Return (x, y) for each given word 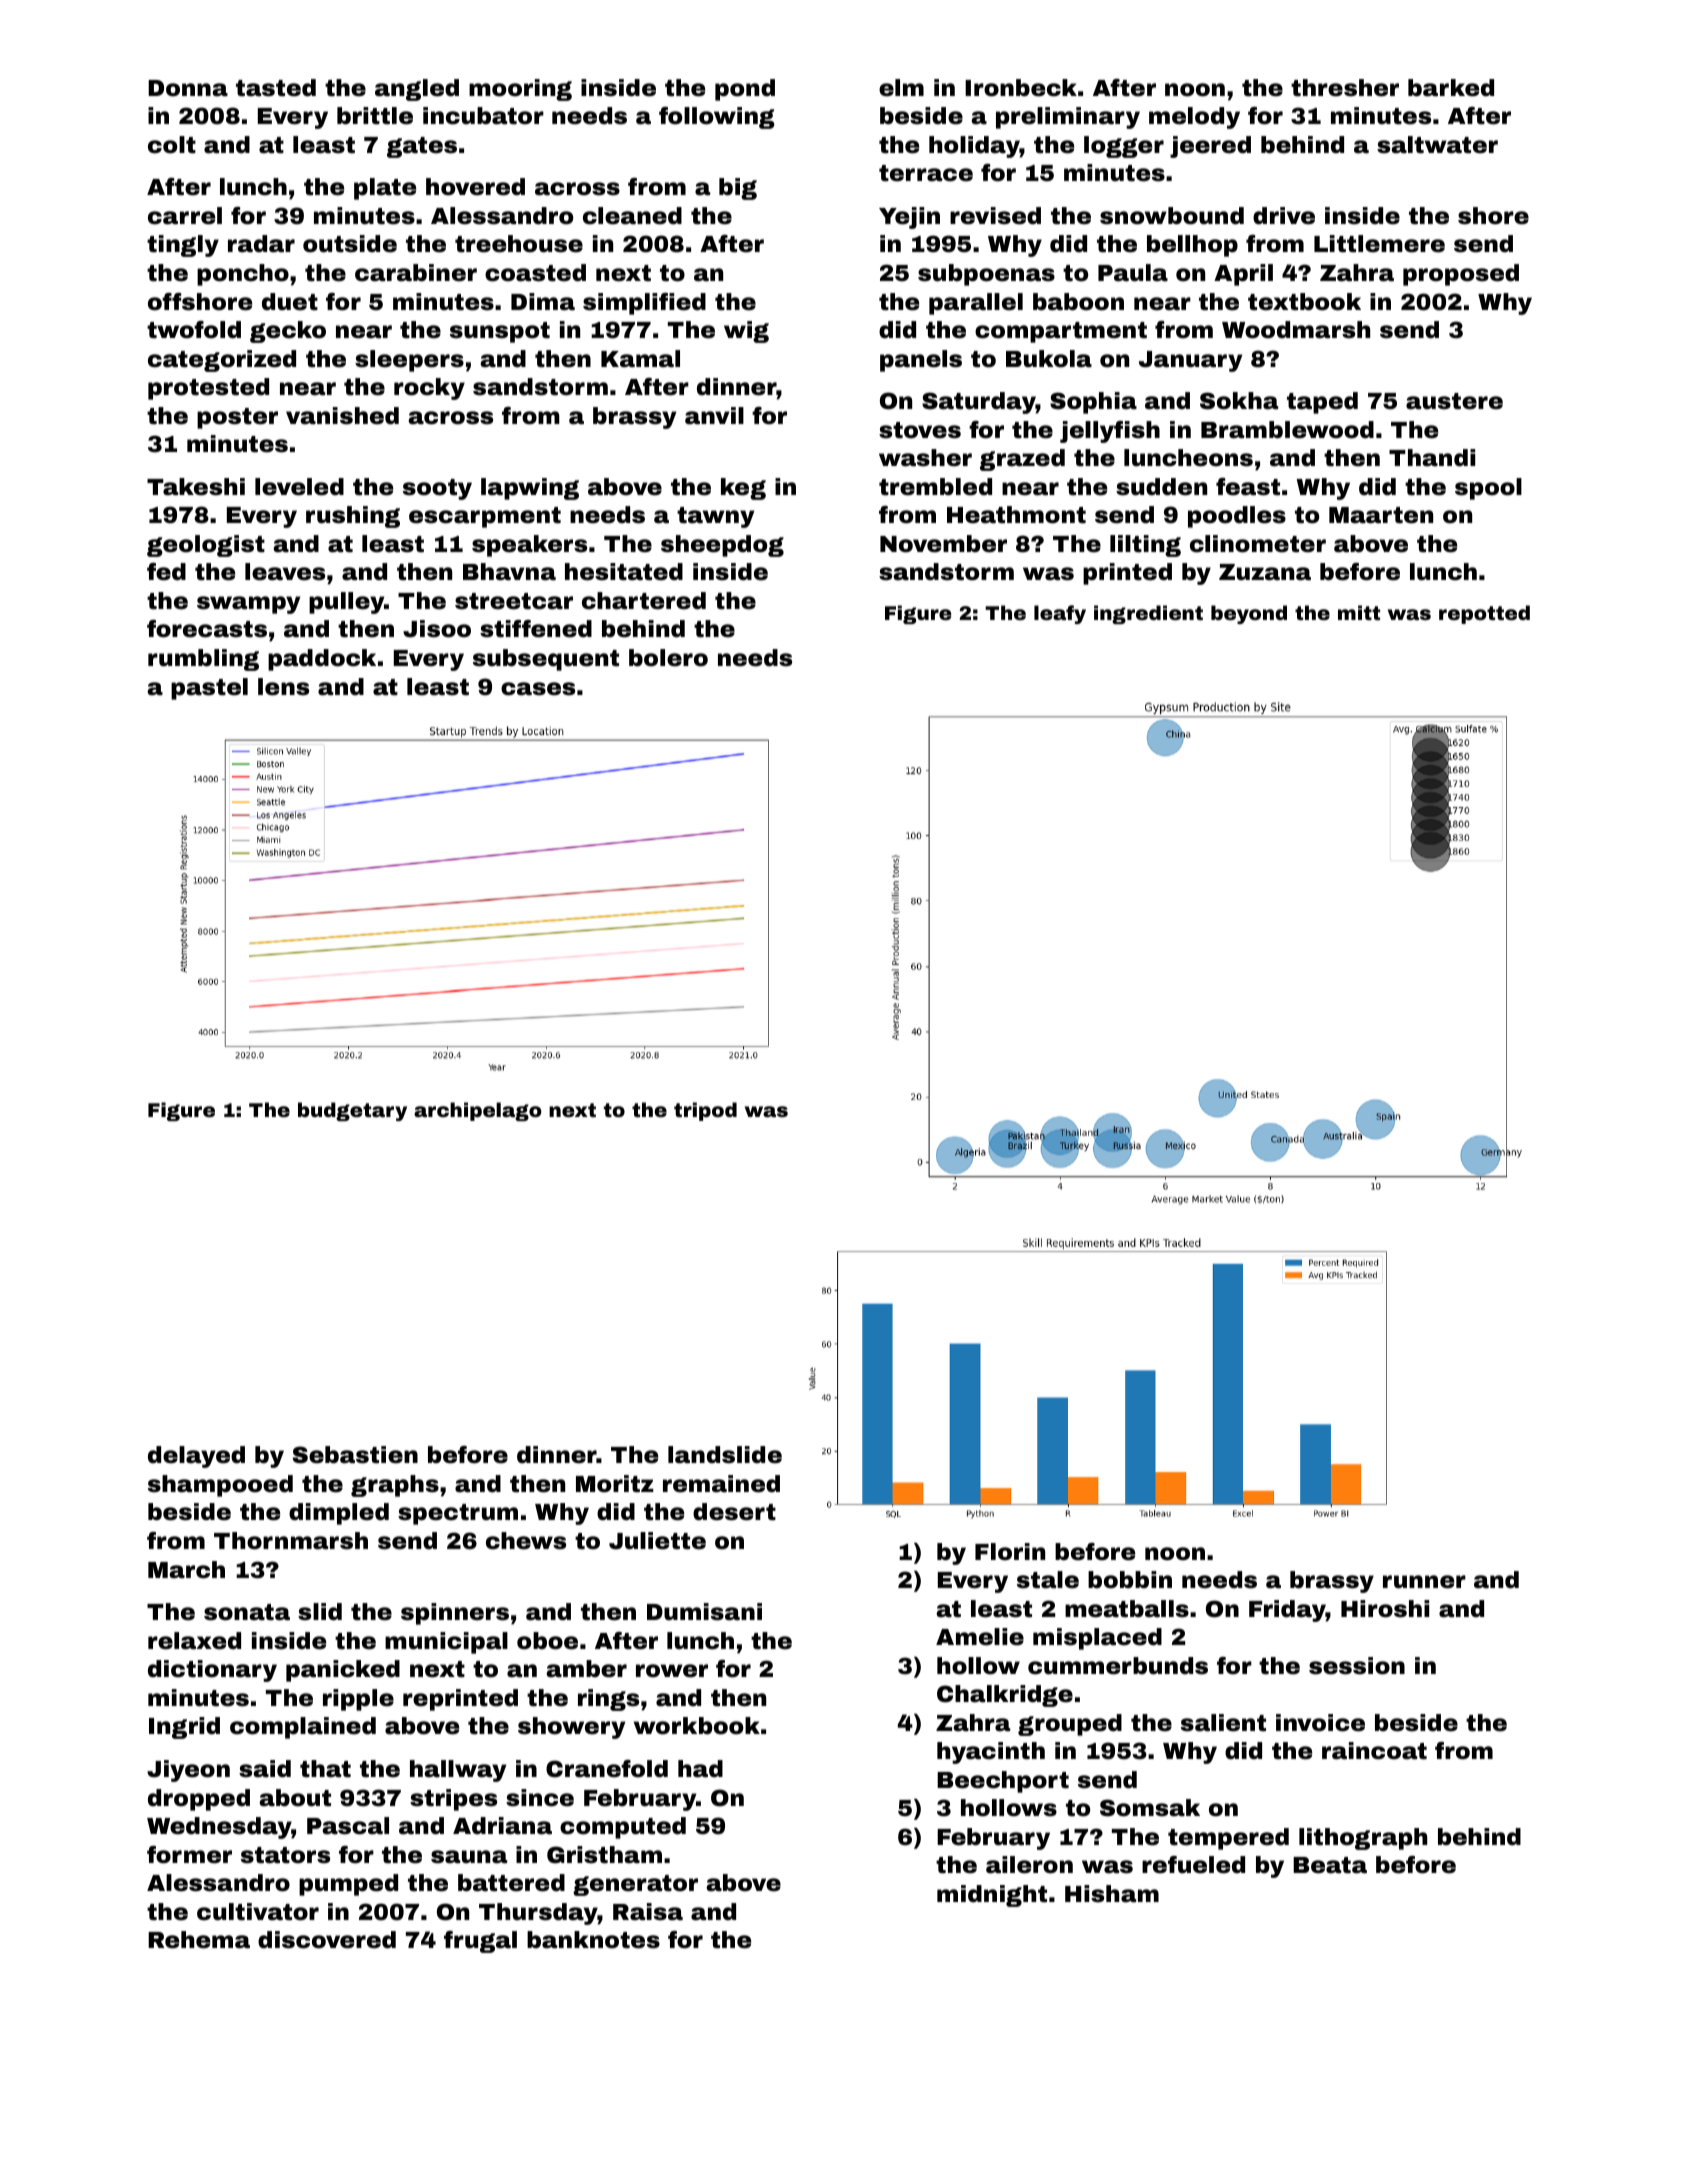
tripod (705, 1111)
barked (1451, 88)
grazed (1022, 460)
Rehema (199, 1940)
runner (1424, 1582)
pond (745, 90)
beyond (1249, 614)
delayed (196, 1457)
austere (1454, 401)
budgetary (352, 1111)
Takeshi (196, 487)
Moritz (615, 1484)
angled (417, 90)
